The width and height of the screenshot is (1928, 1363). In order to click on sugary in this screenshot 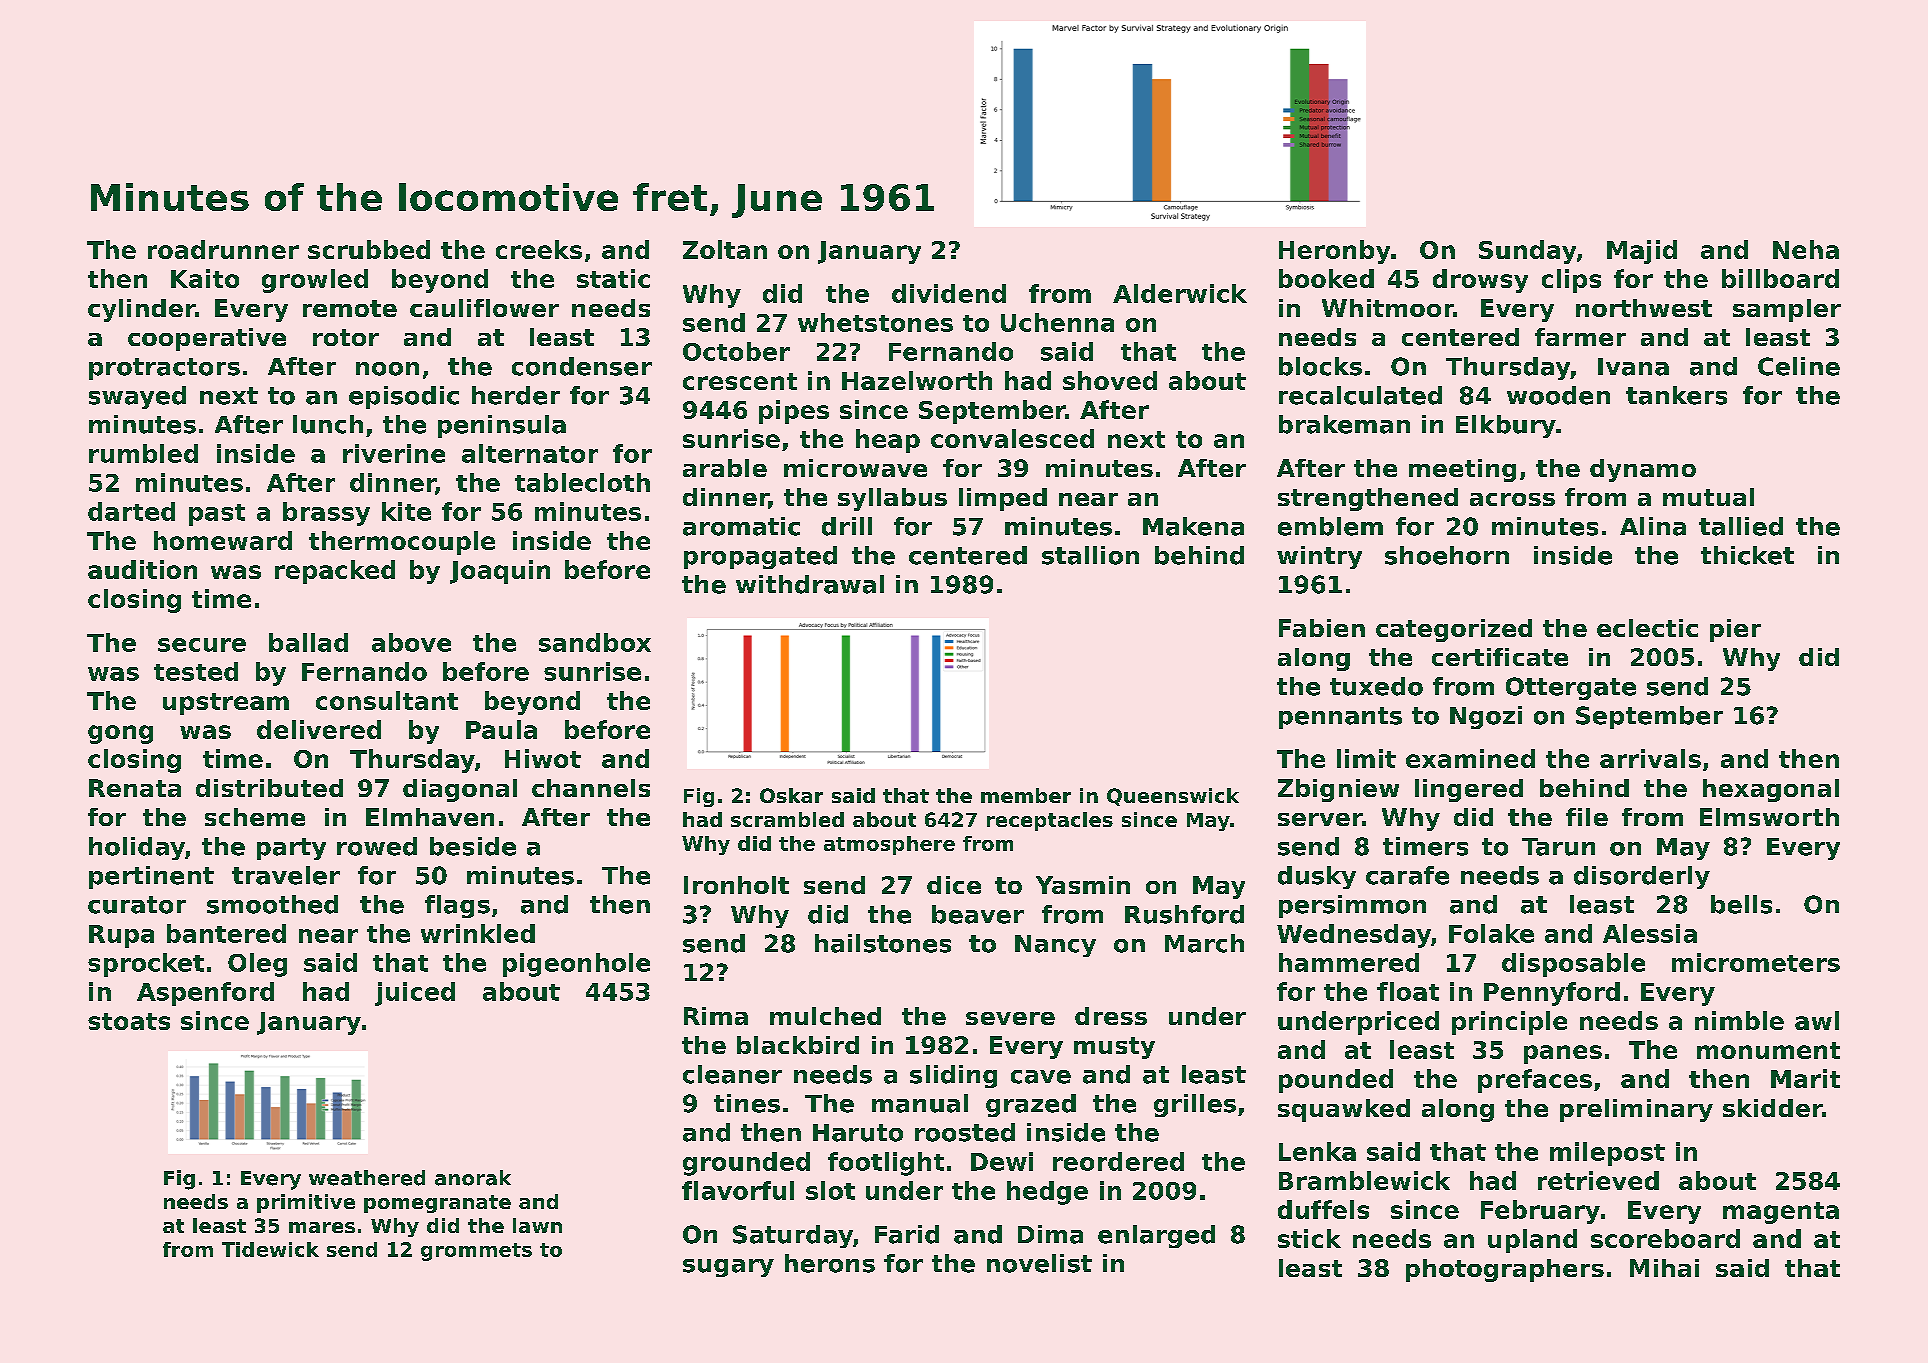, I will do `click(728, 1268)`.
